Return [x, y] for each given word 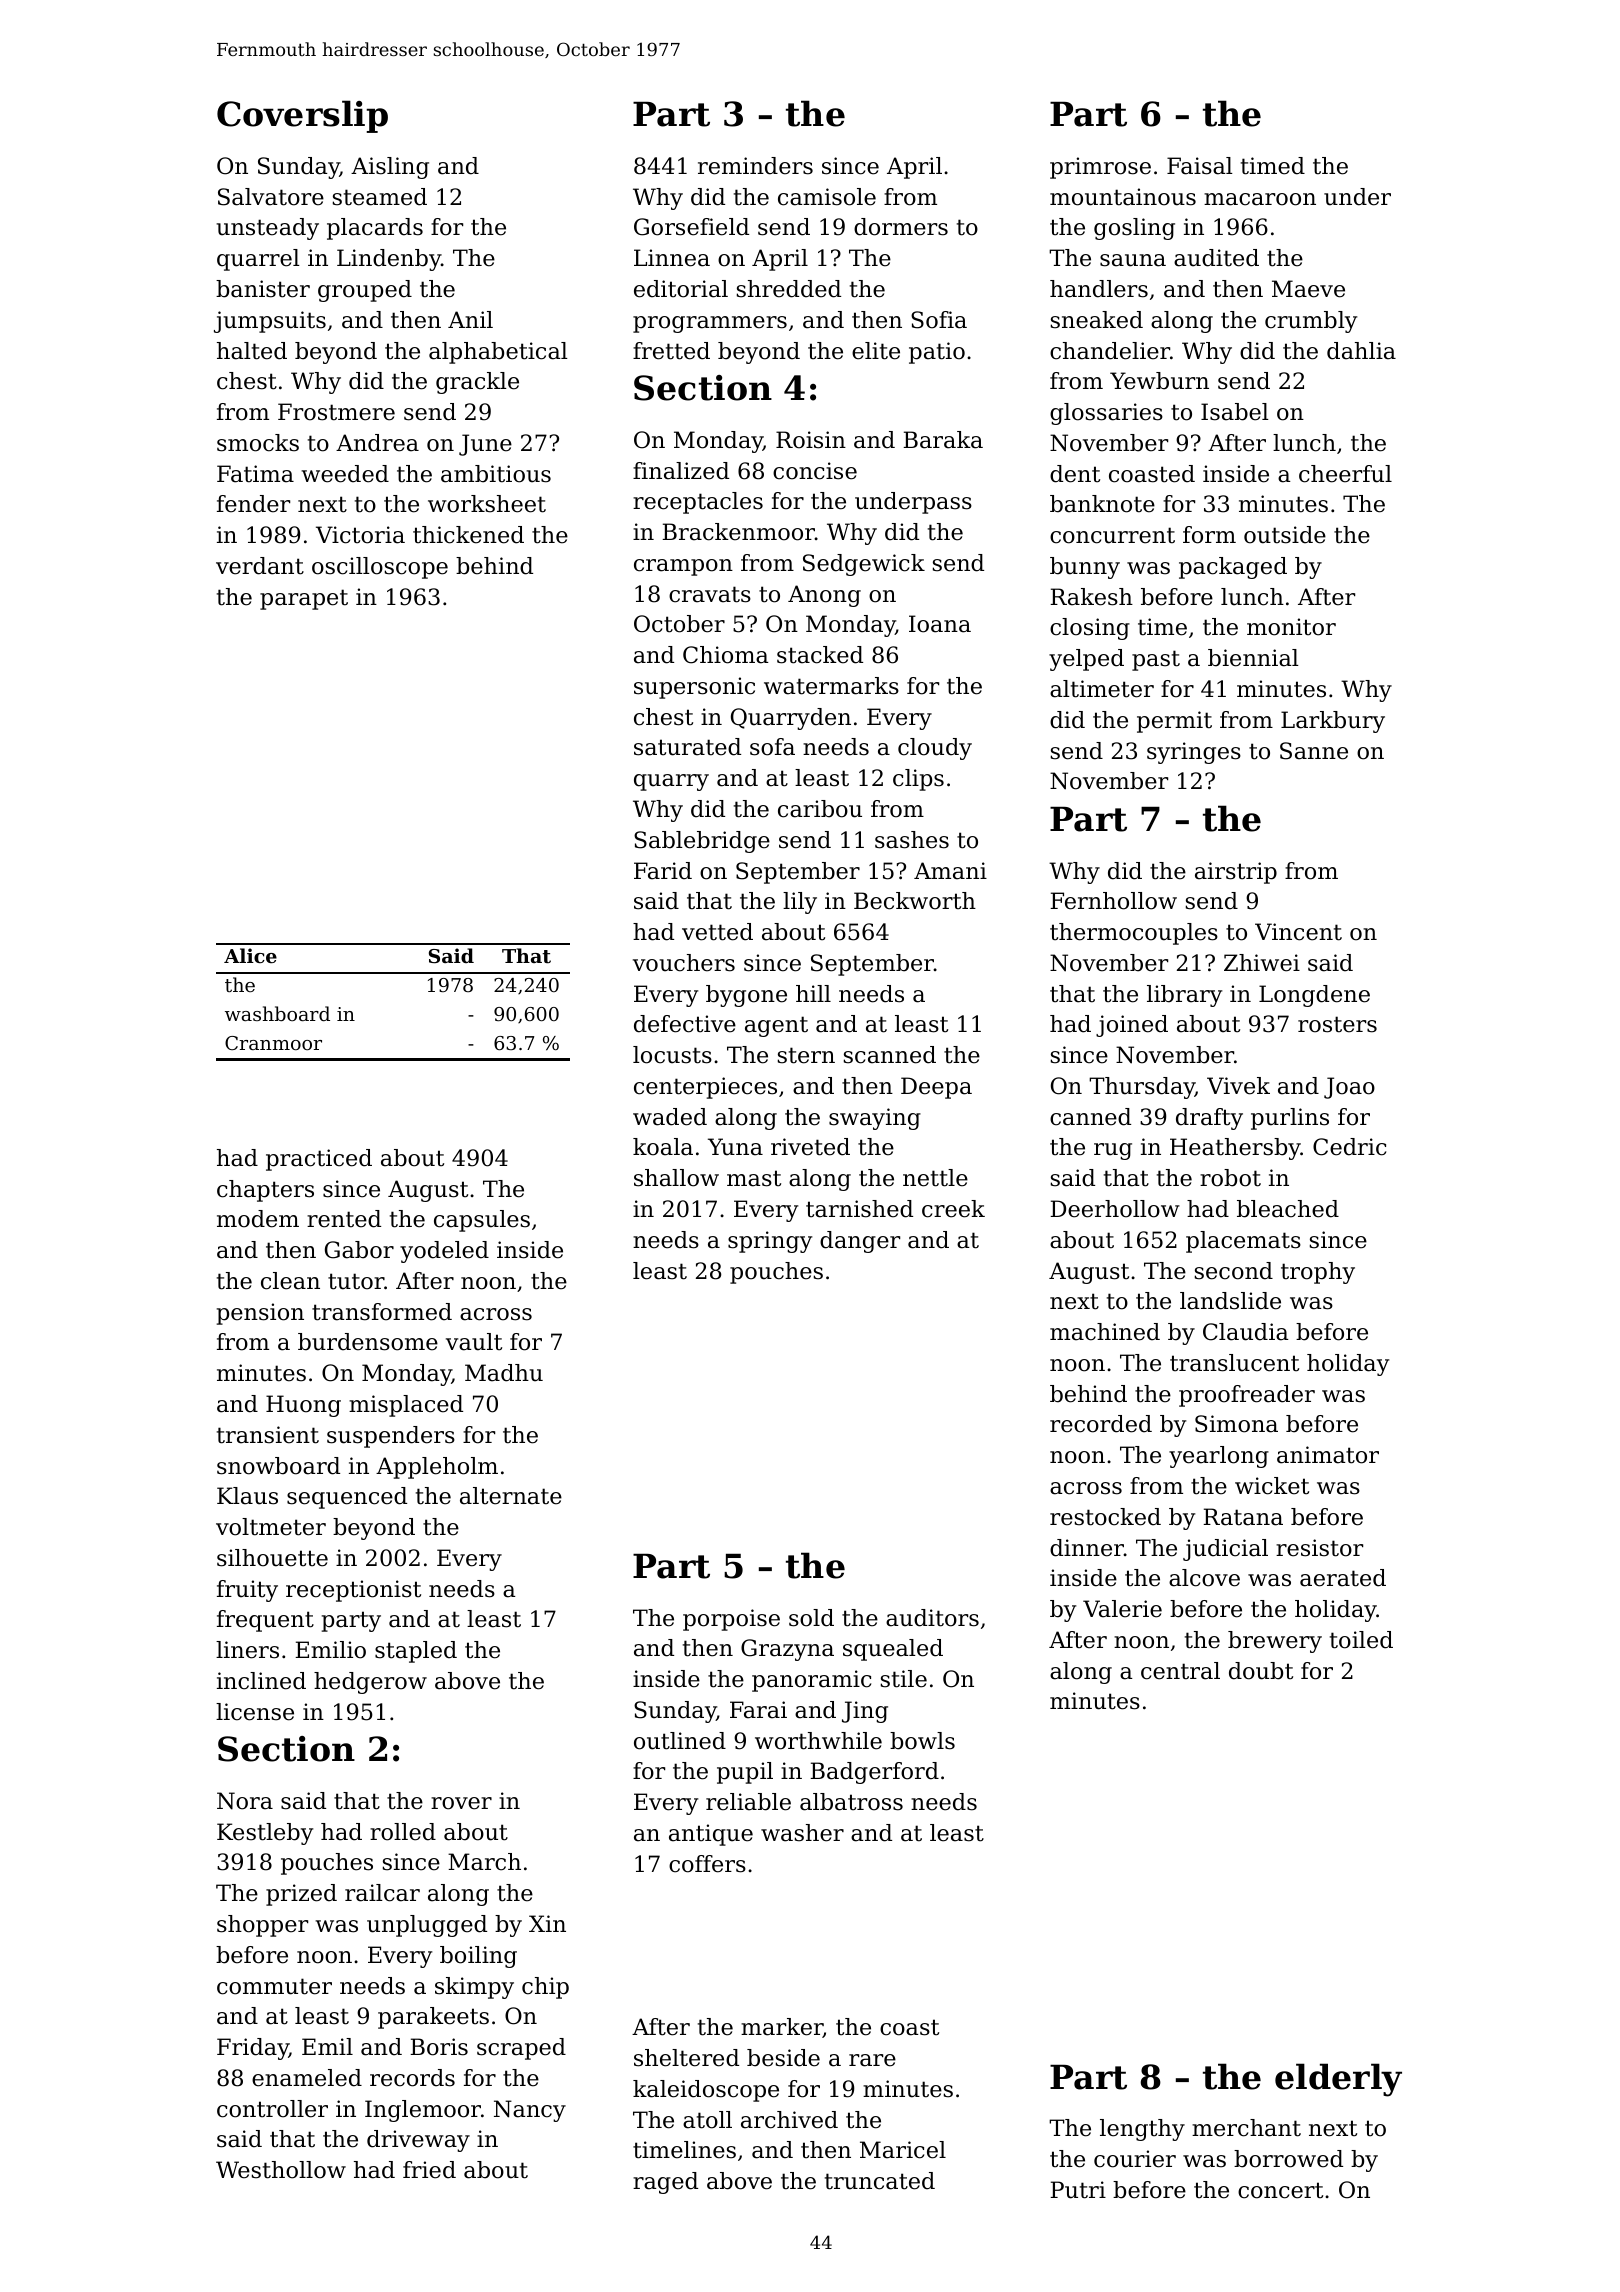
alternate [511, 1496]
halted [252, 351]
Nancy [530, 2111]
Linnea [672, 258]
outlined [680, 1741]
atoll [707, 2120]
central [1180, 1671]
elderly [1338, 2080]
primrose [1100, 168]
